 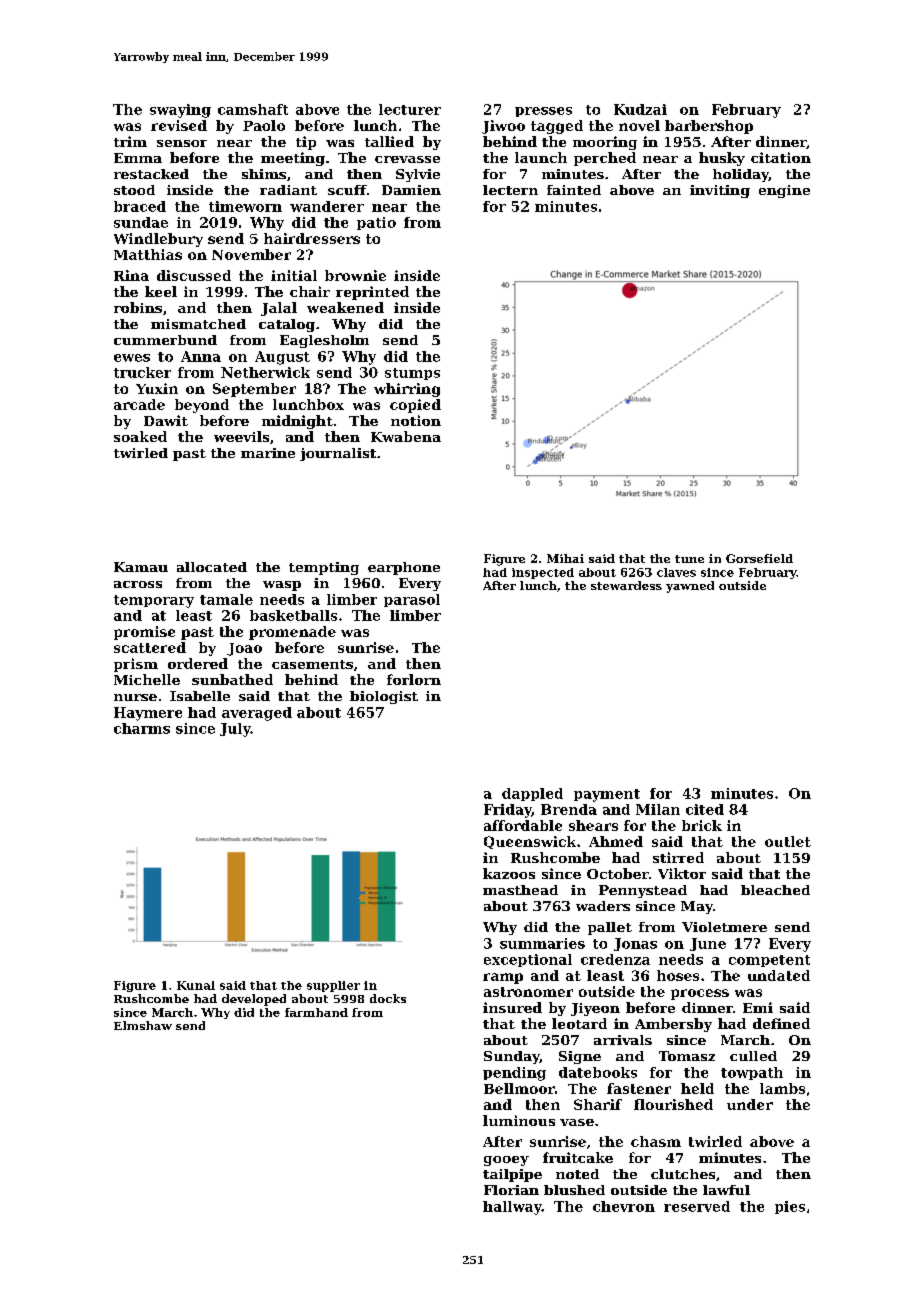 I want to click on supplier, so click(x=333, y=986).
